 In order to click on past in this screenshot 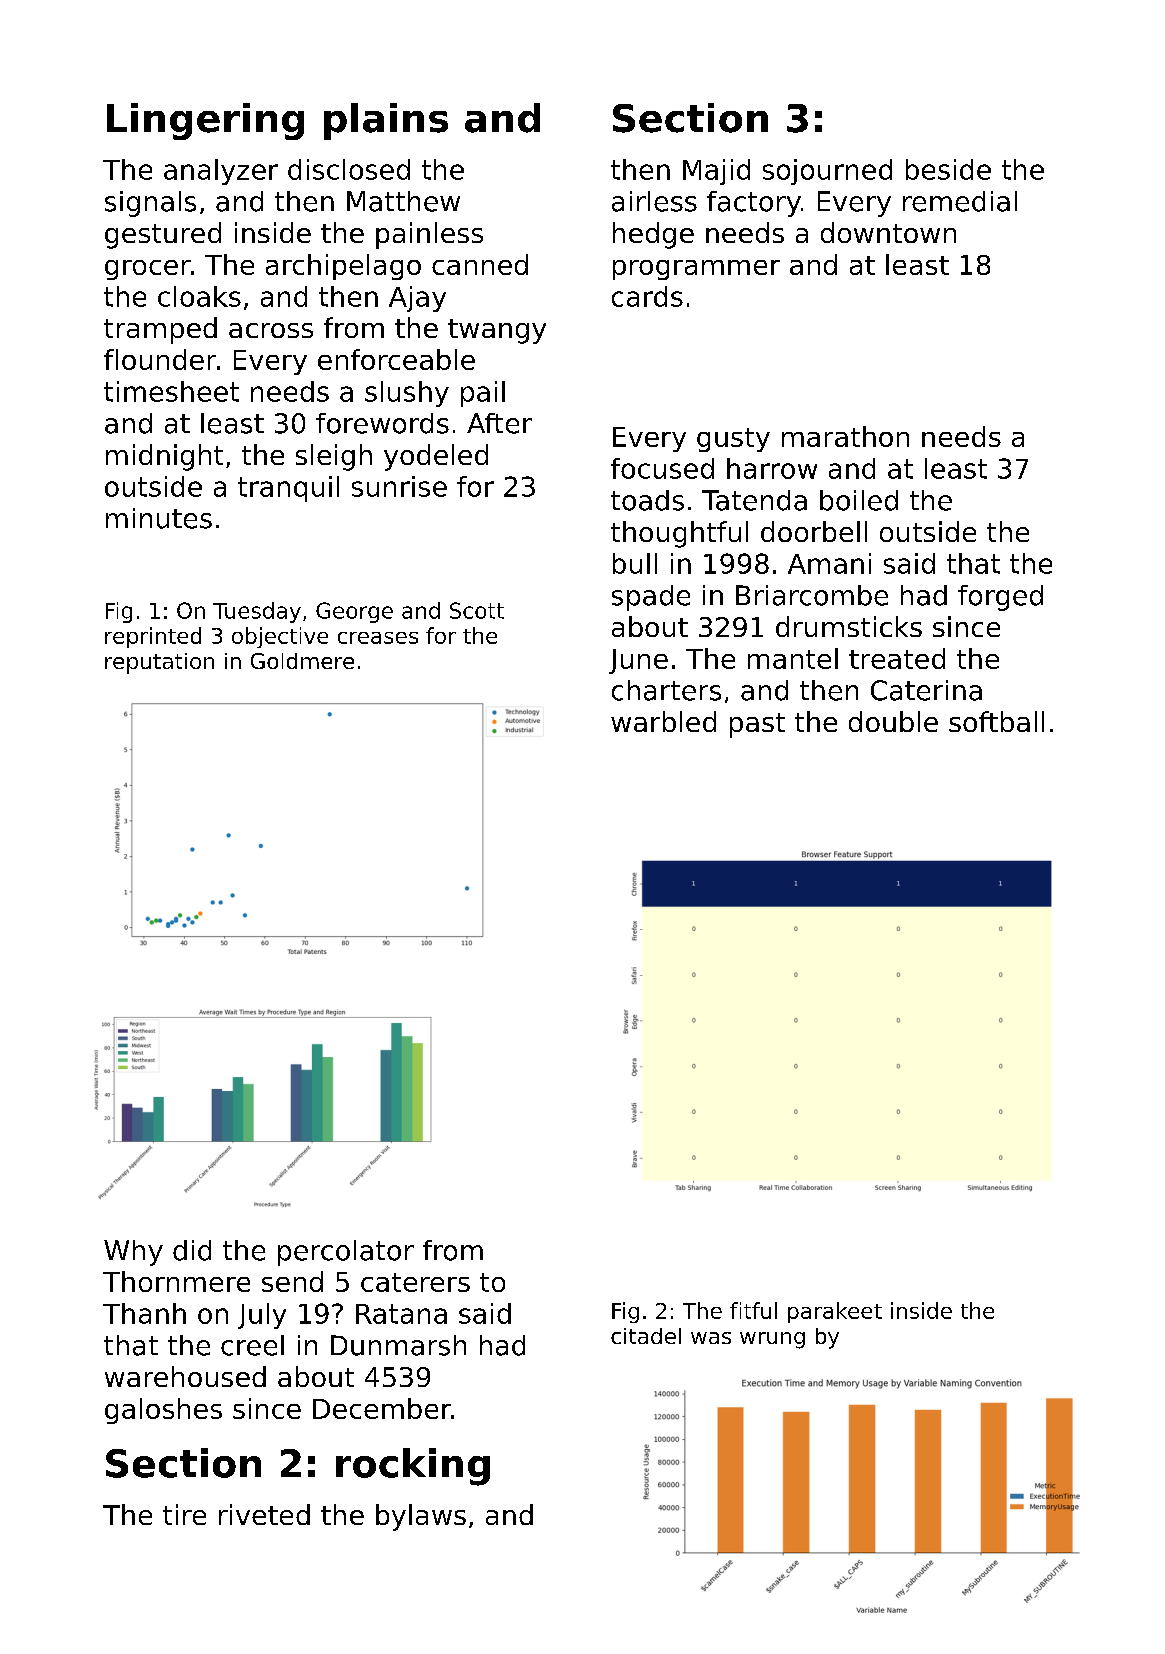, I will do `click(757, 725)`.
